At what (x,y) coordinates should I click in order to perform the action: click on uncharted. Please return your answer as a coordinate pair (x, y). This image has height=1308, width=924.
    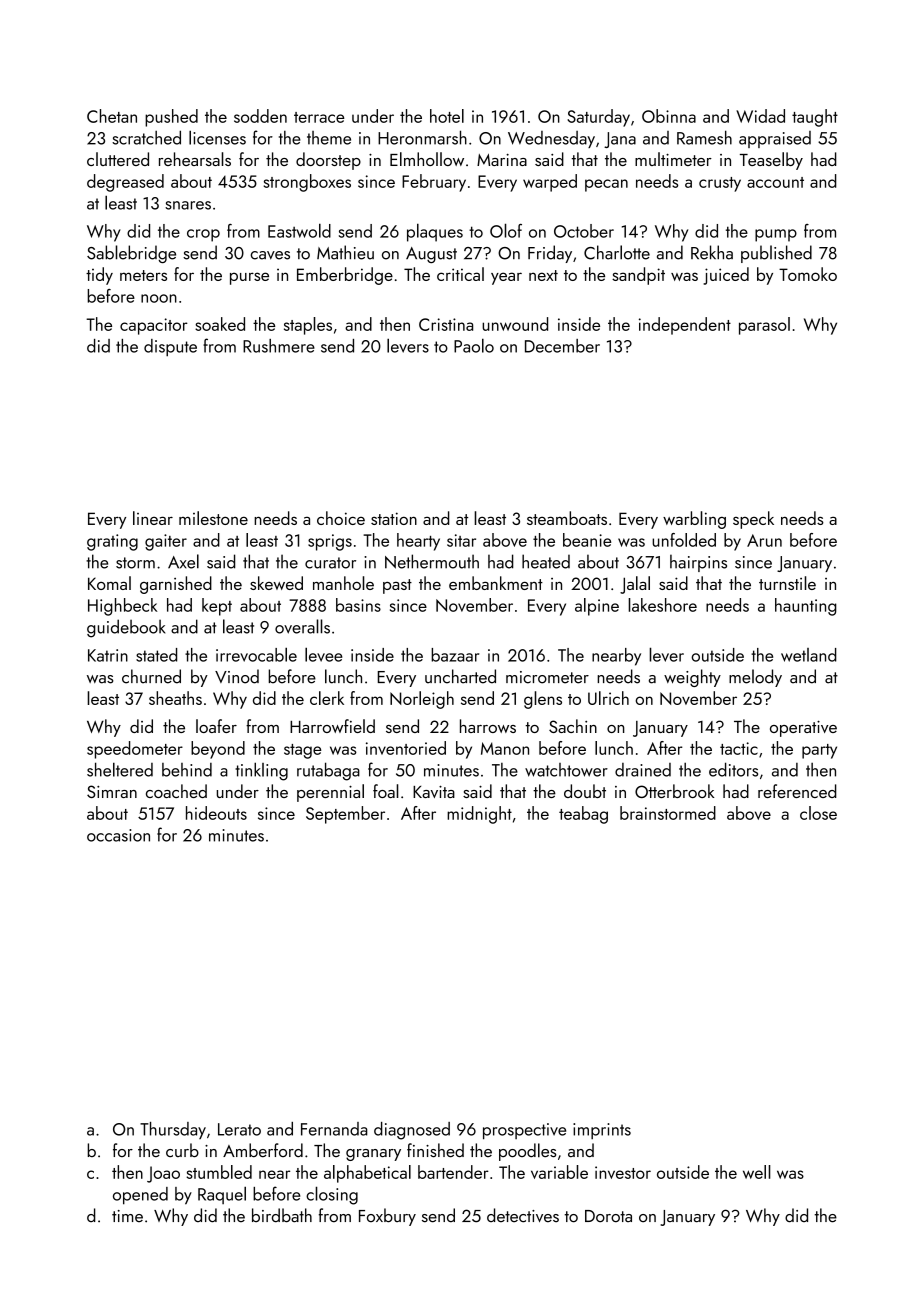
    Looking at the image, I should click on (460, 676).
